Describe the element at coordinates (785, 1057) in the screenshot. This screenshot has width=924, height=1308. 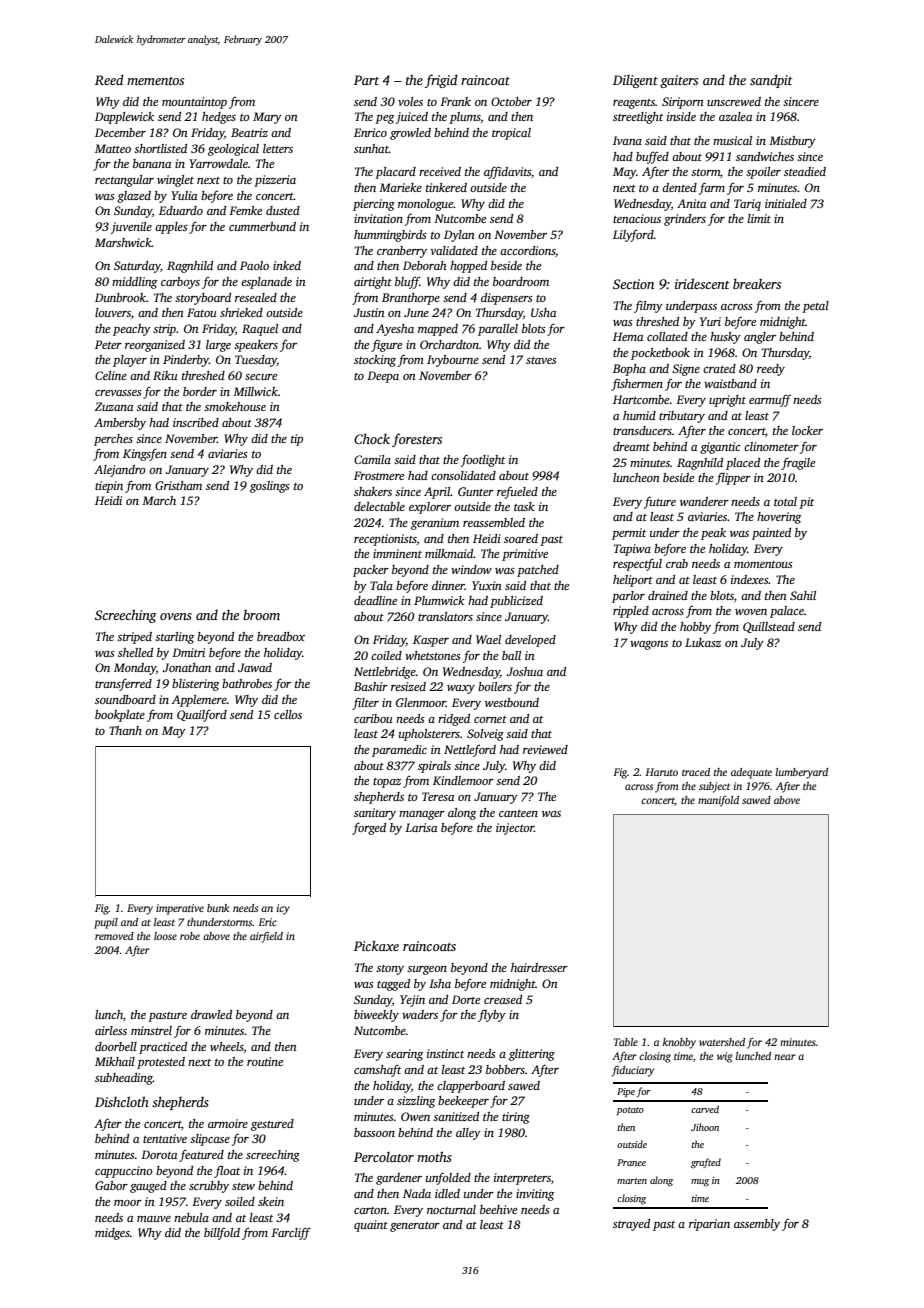
I see `near` at that location.
